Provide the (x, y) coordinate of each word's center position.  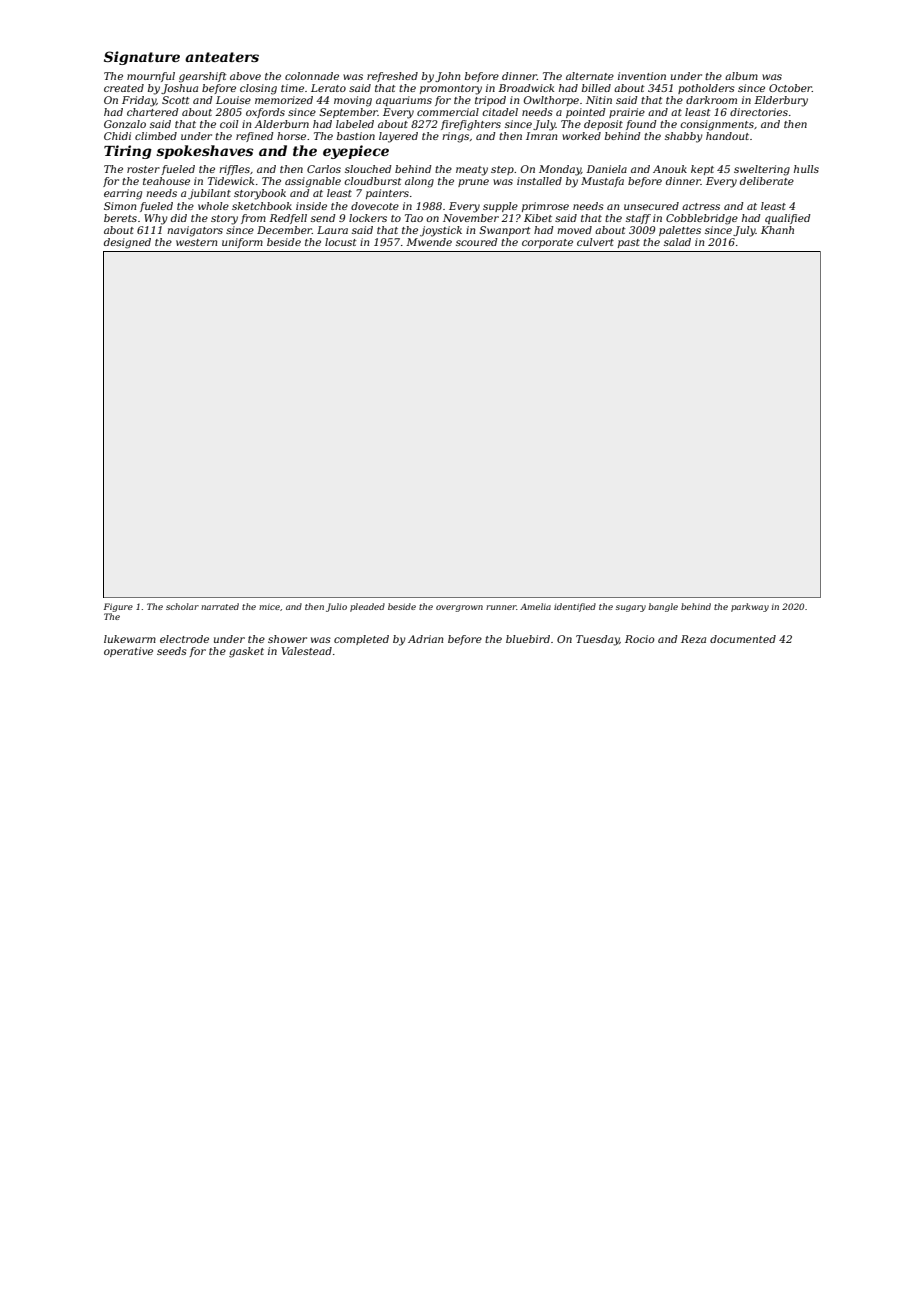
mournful (151, 77)
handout (727, 136)
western (196, 242)
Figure (118, 607)
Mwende (429, 242)
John (447, 77)
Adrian (425, 639)
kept (702, 170)
